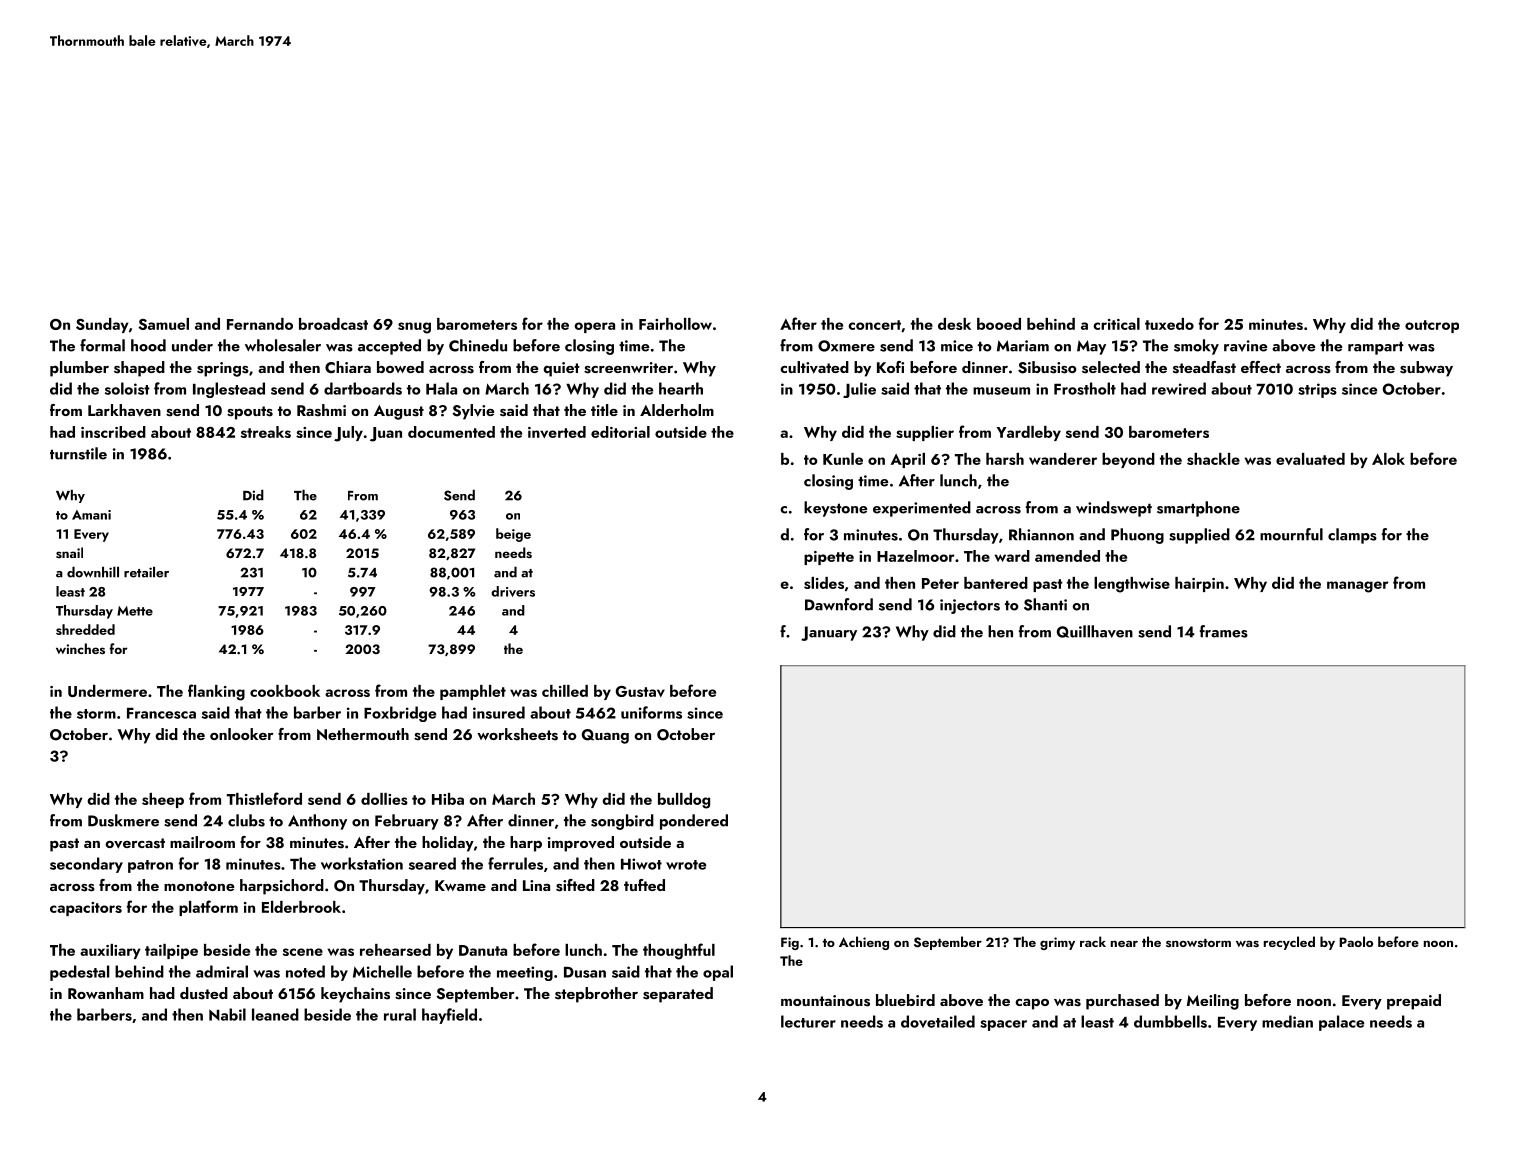  I want to click on Elderbrook, so click(301, 907).
